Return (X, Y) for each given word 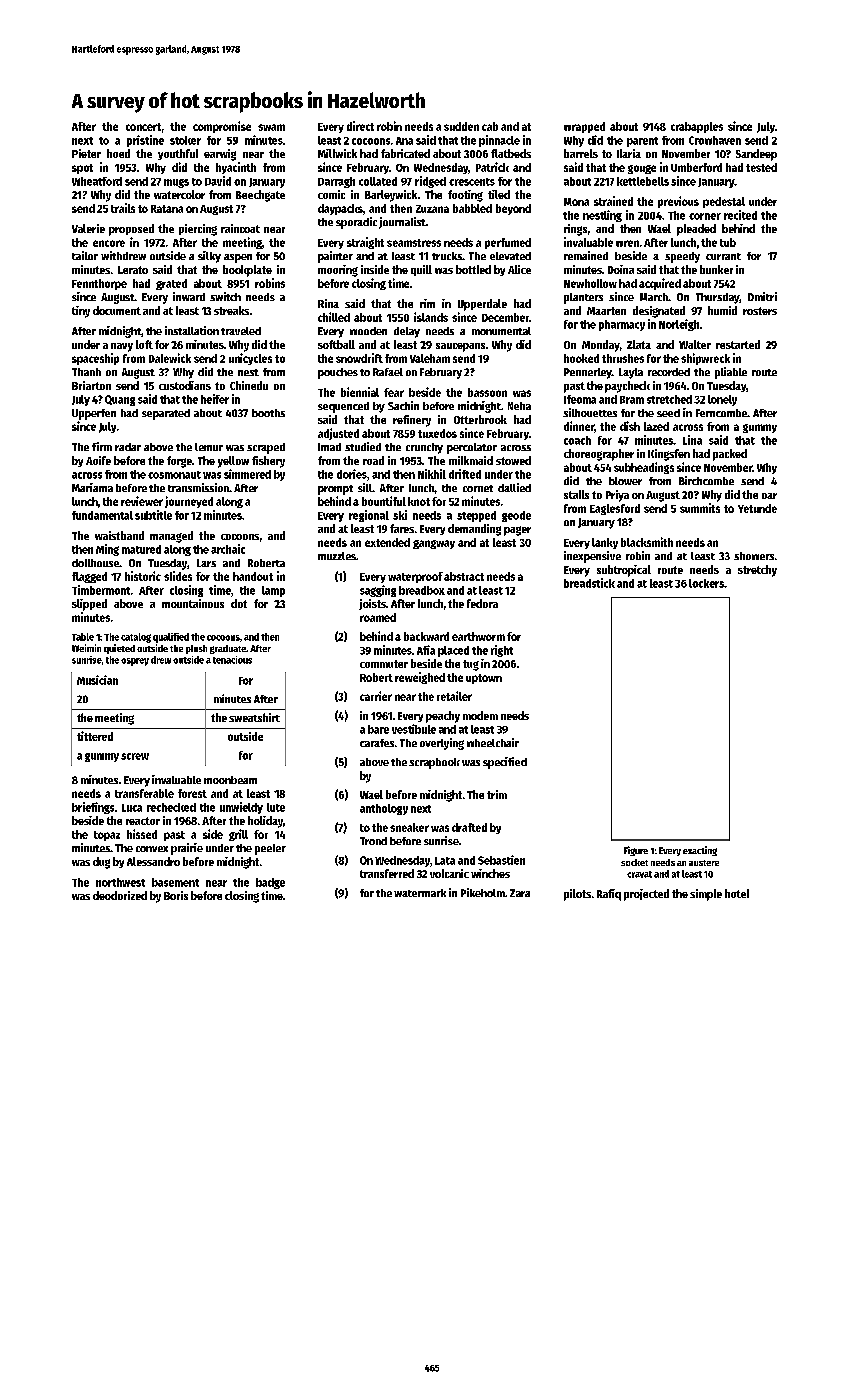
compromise (222, 127)
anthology (384, 809)
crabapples (697, 127)
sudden (461, 126)
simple (706, 895)
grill (238, 835)
